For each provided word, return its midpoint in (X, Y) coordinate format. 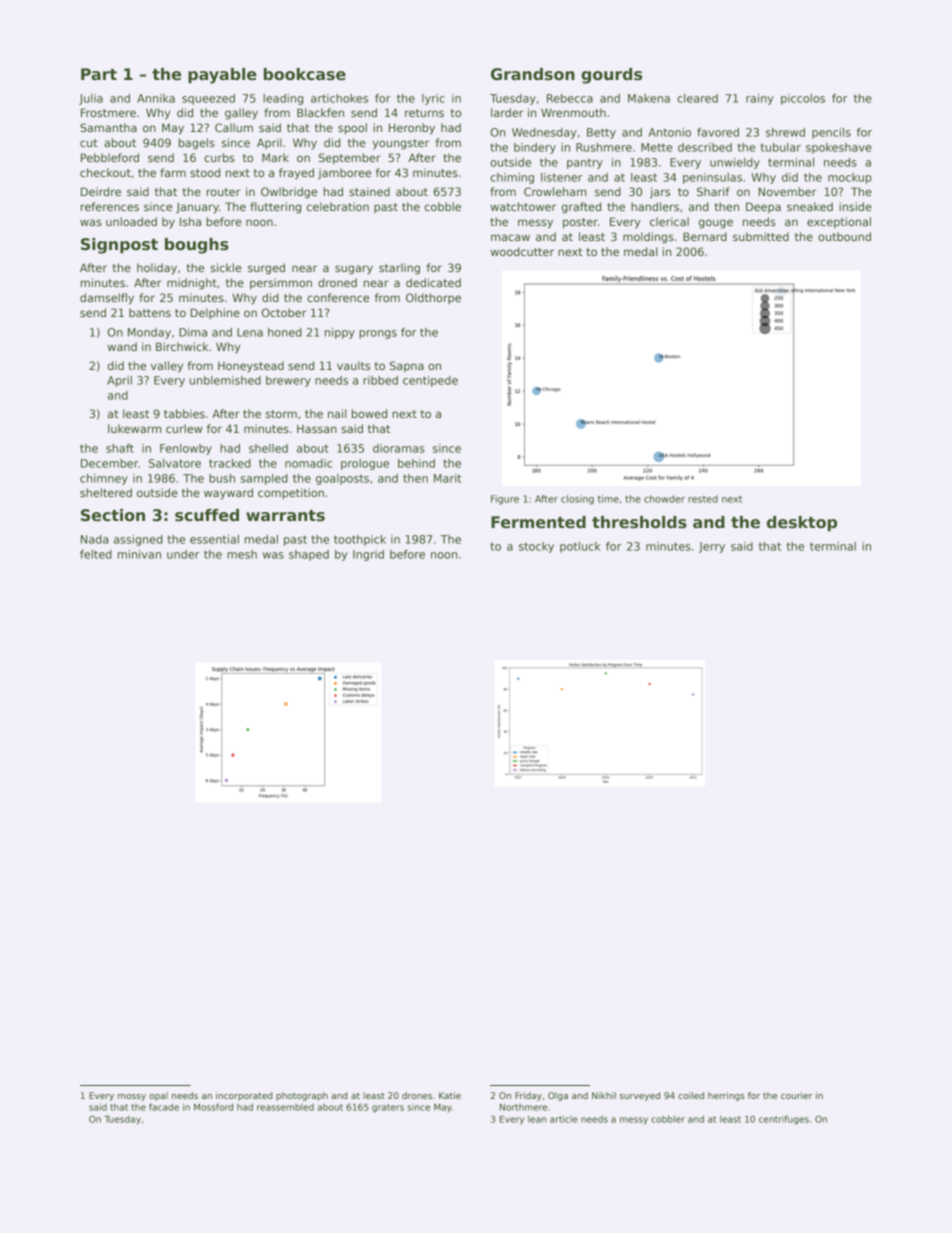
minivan (139, 554)
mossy (132, 1097)
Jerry (712, 547)
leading (283, 99)
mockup (850, 178)
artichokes (339, 98)
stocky (536, 547)
